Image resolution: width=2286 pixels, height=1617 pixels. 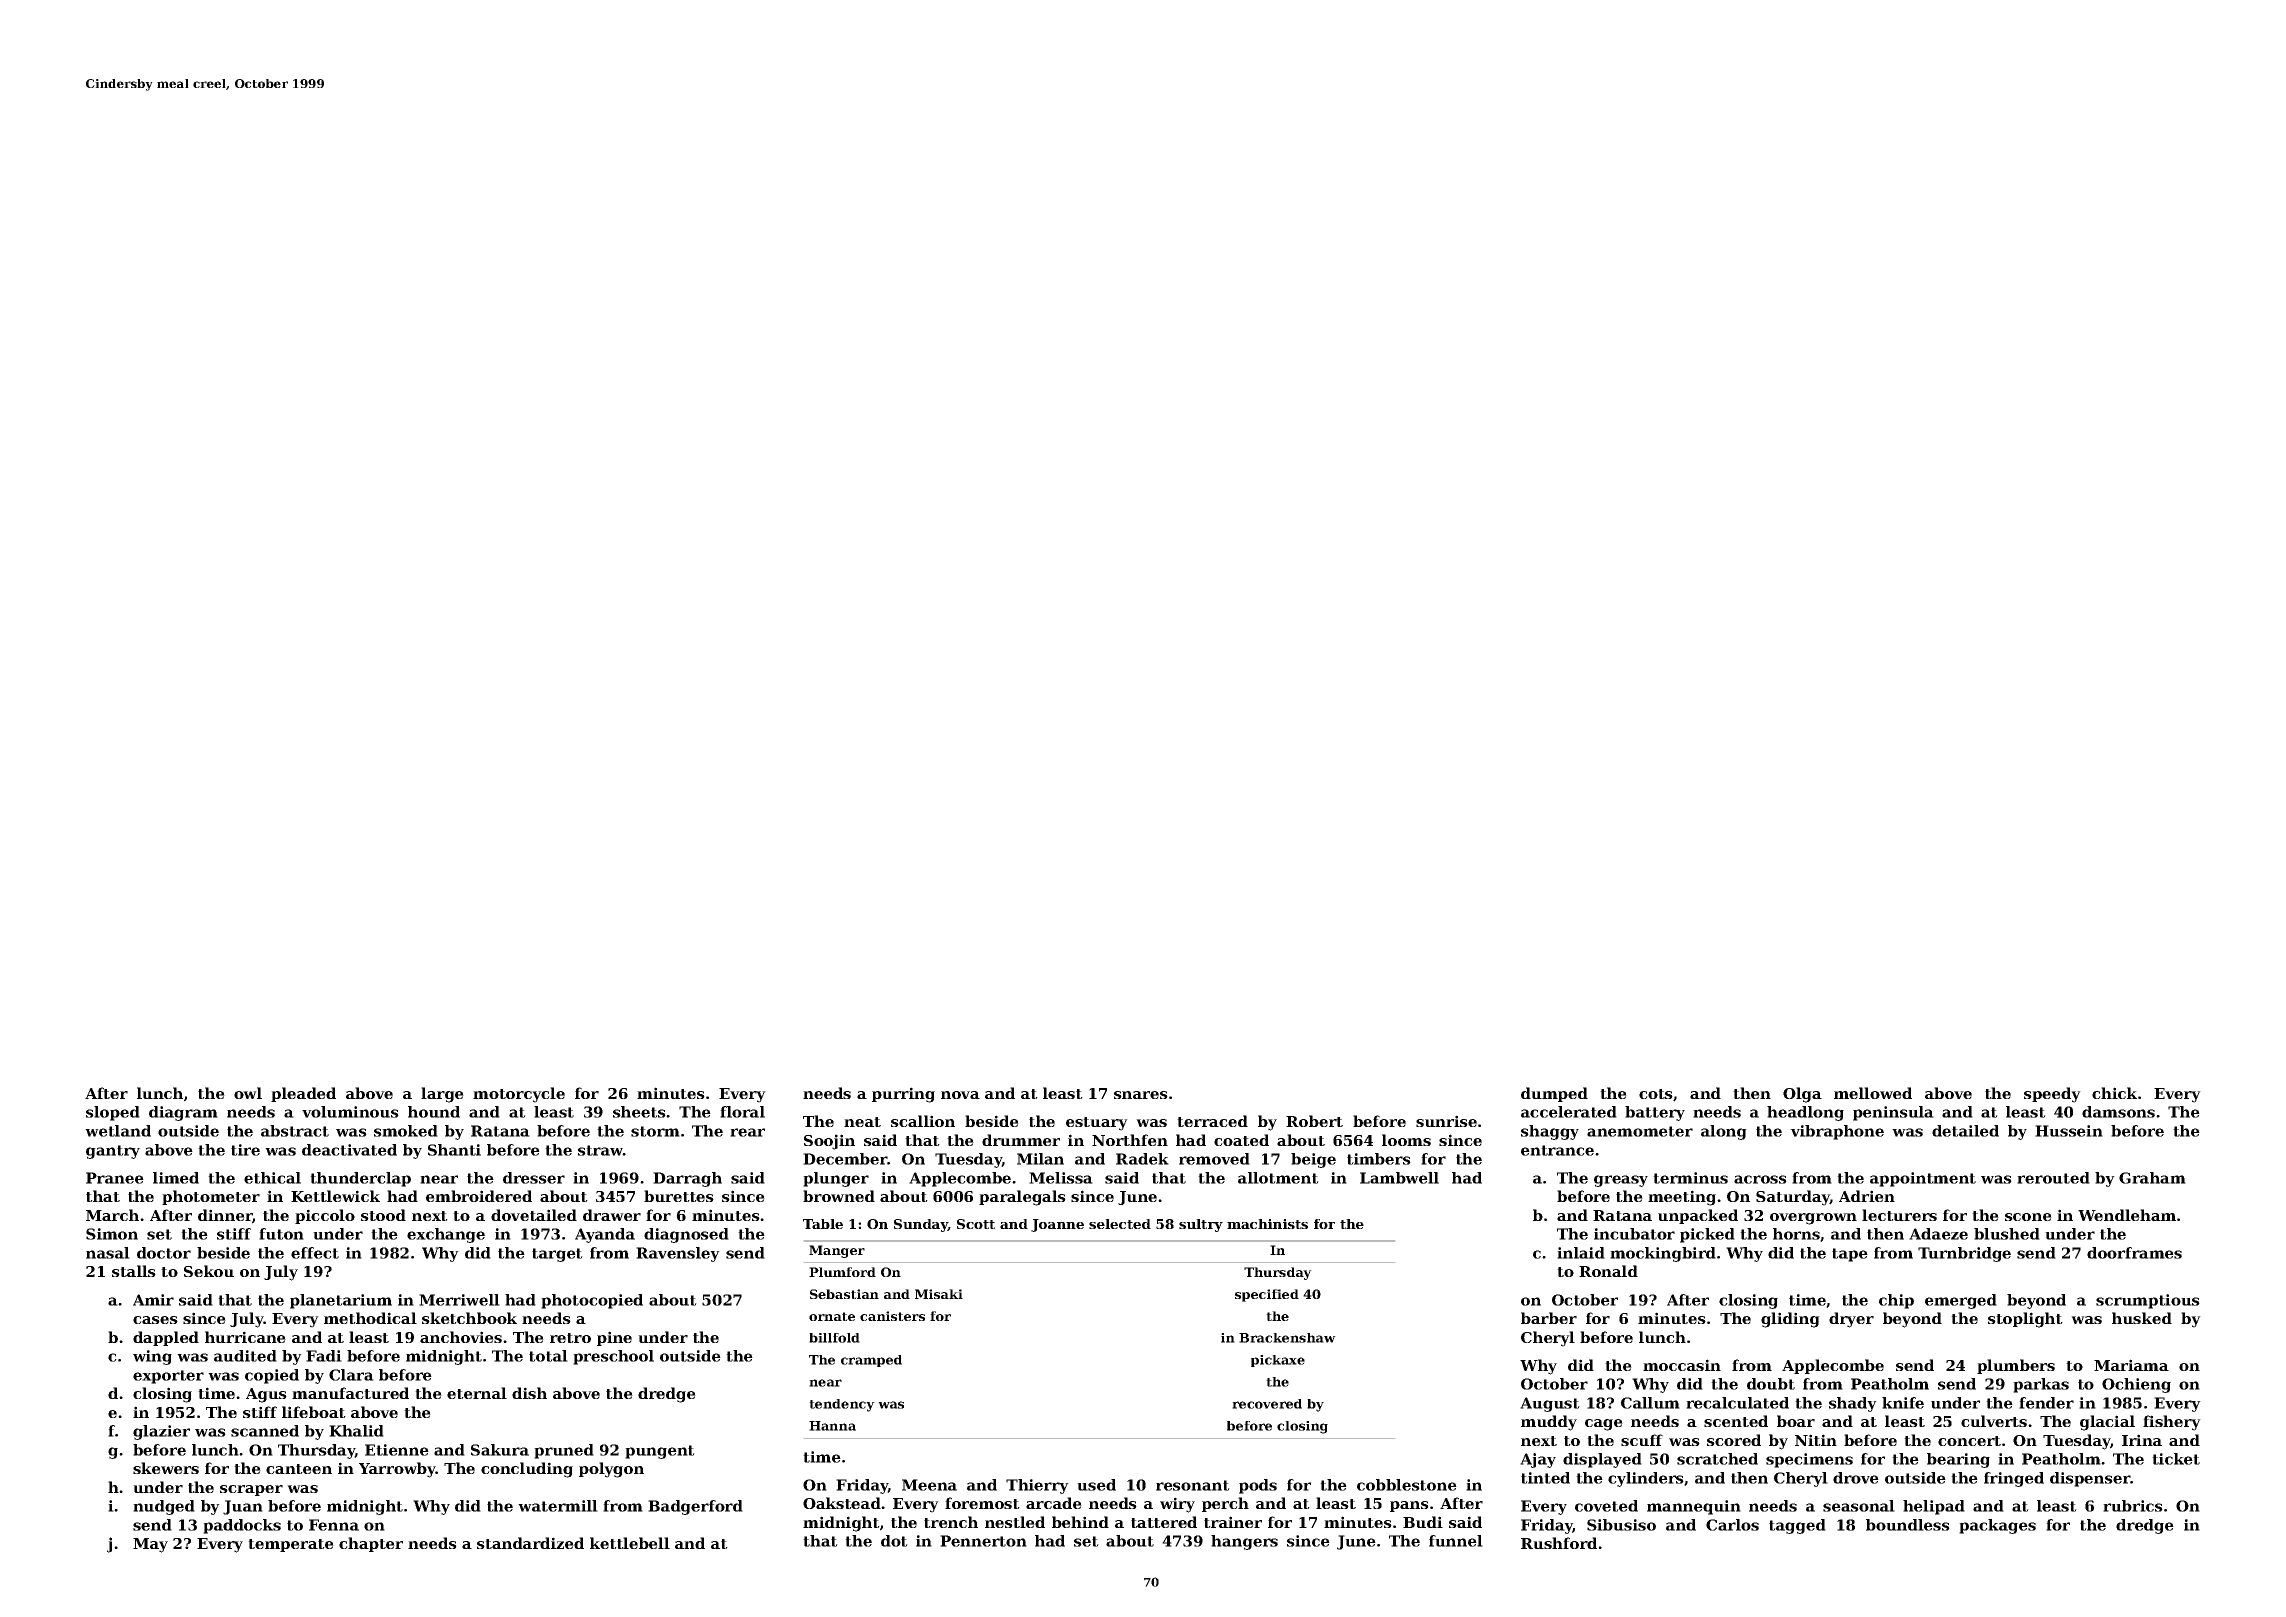 I want to click on specified, so click(x=1267, y=1295).
